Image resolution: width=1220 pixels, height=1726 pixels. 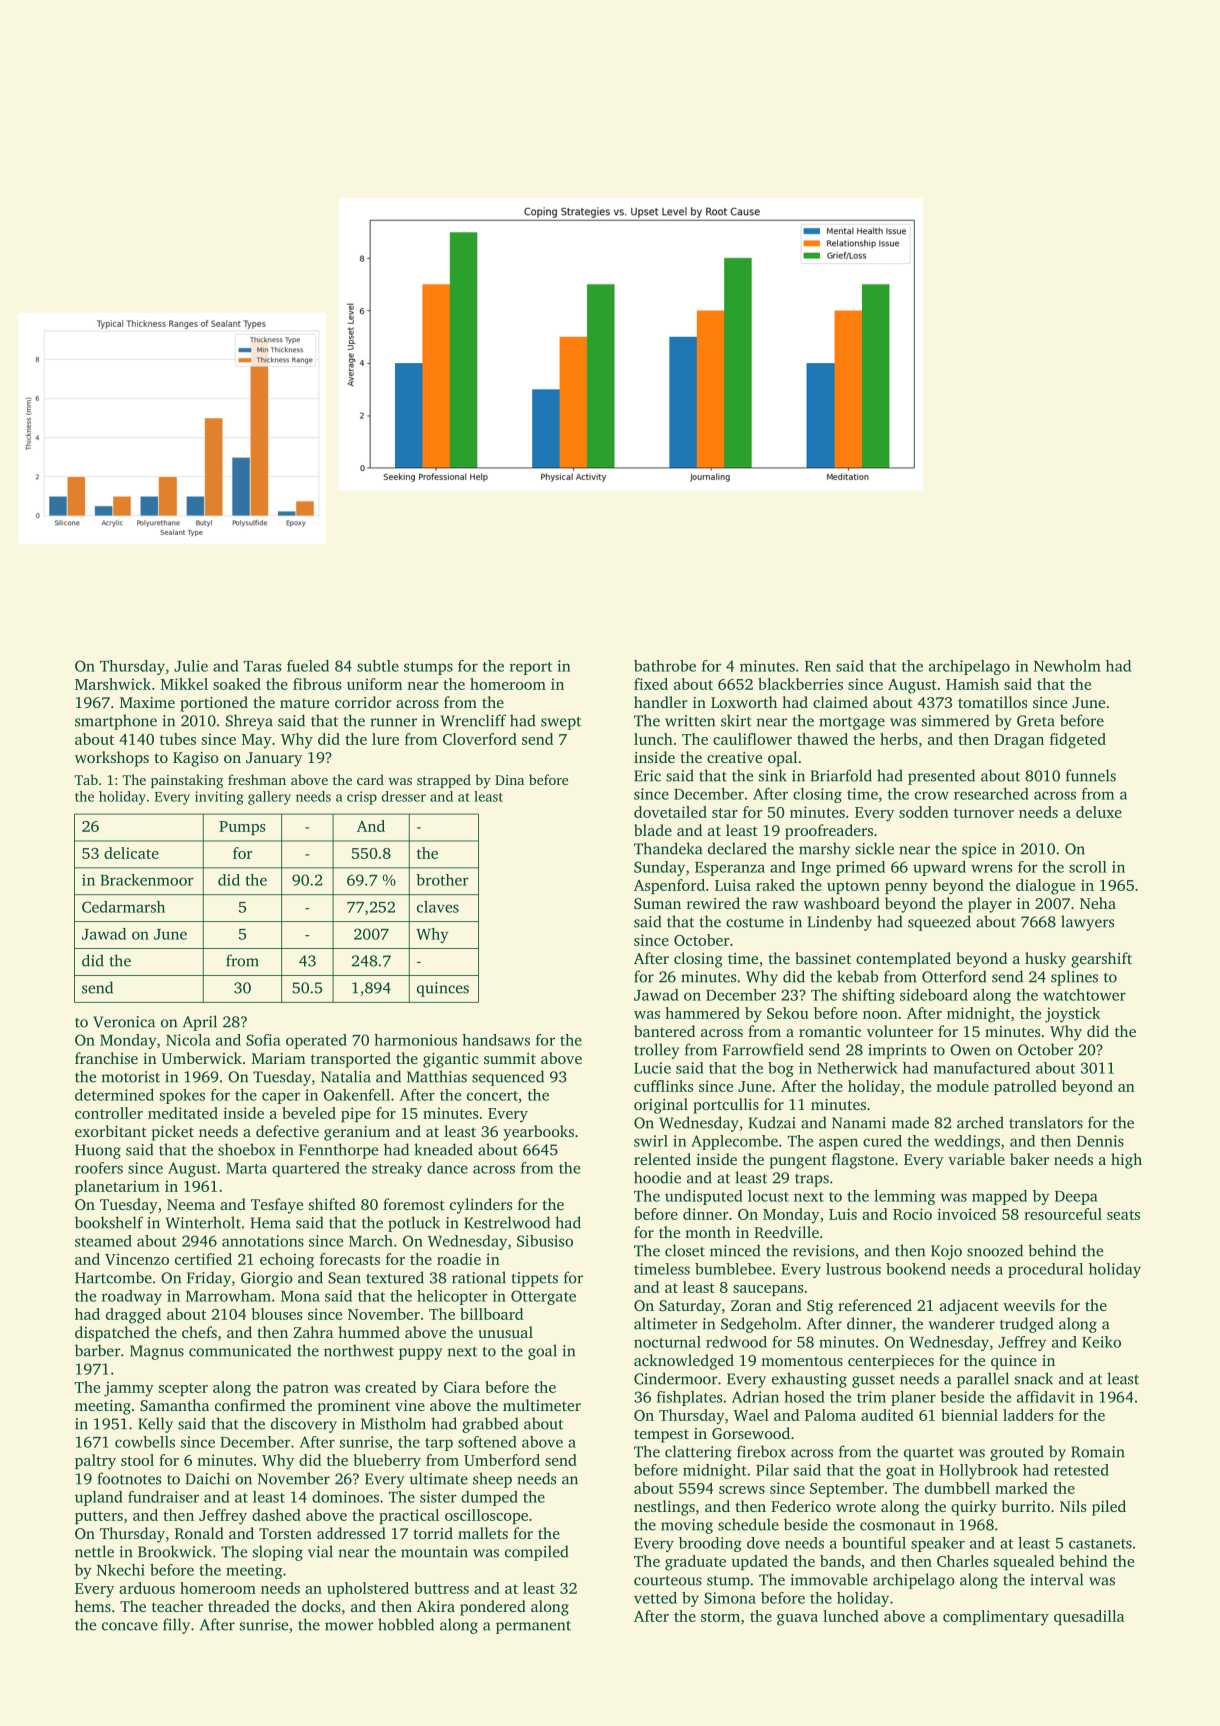 I want to click on portioned, so click(x=214, y=704).
